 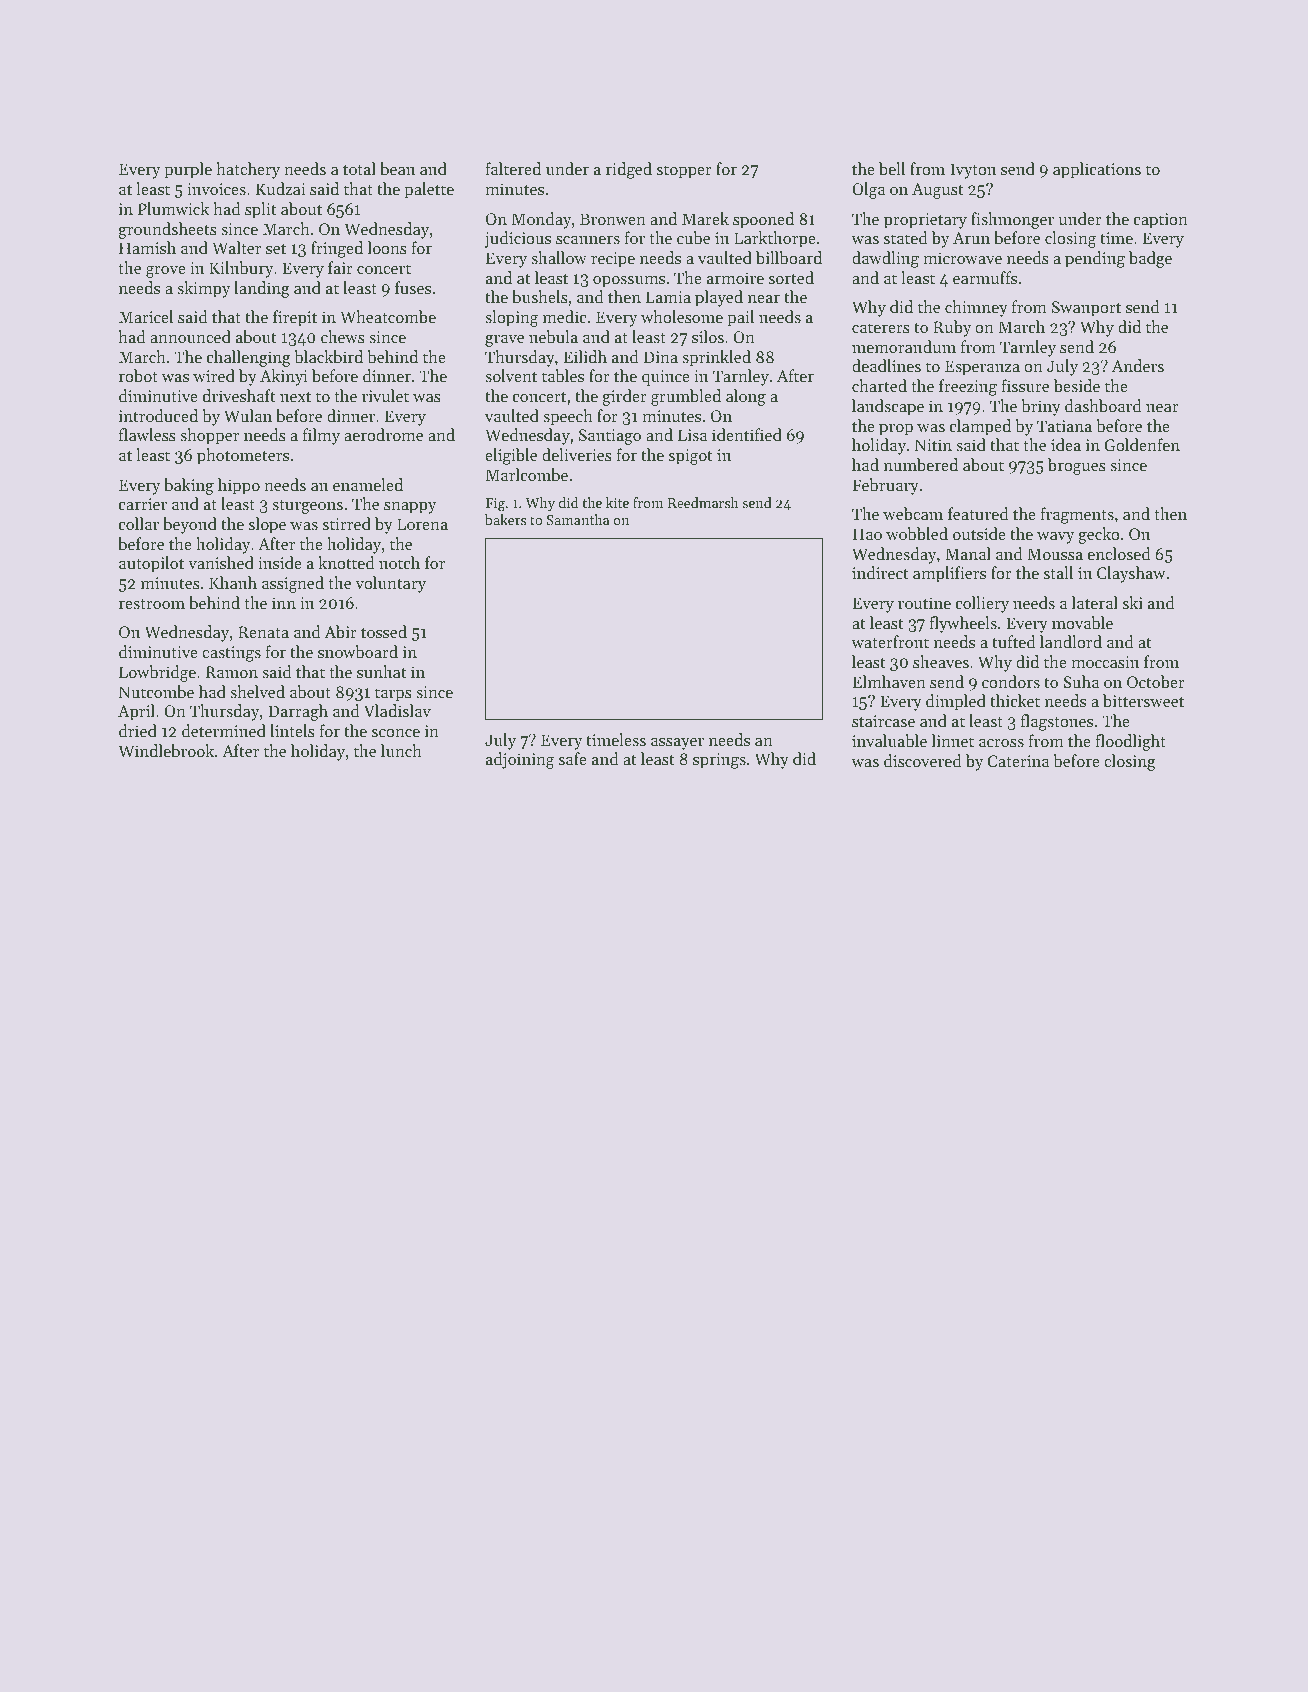 I want to click on Moussa, so click(x=1055, y=554).
